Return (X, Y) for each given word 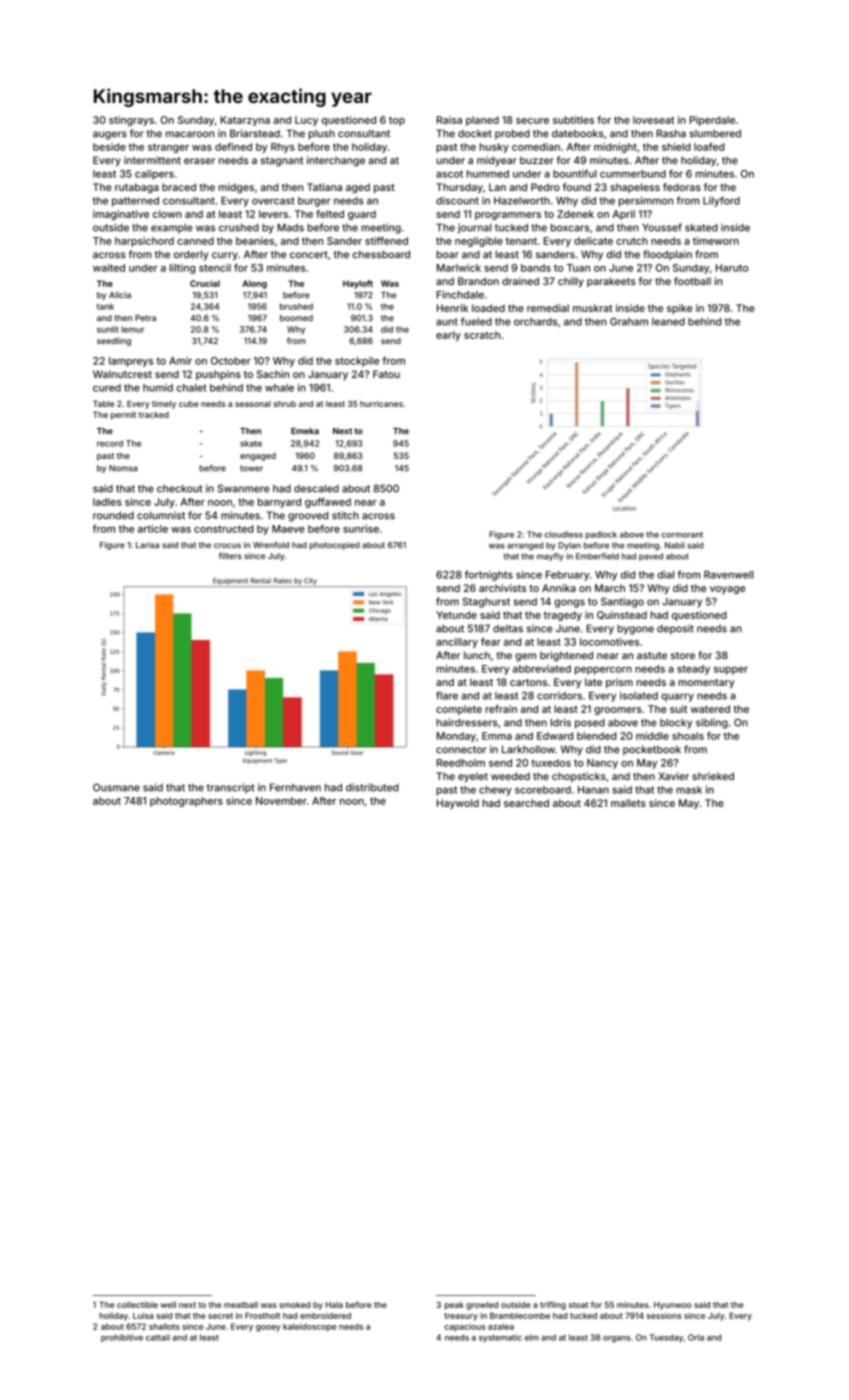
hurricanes (381, 403)
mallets (628, 803)
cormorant (682, 535)
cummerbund (633, 174)
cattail (158, 1337)
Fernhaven (295, 787)
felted (330, 214)
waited (109, 268)
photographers (186, 802)
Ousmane (116, 787)
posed (590, 724)
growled (482, 1306)
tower (251, 468)
